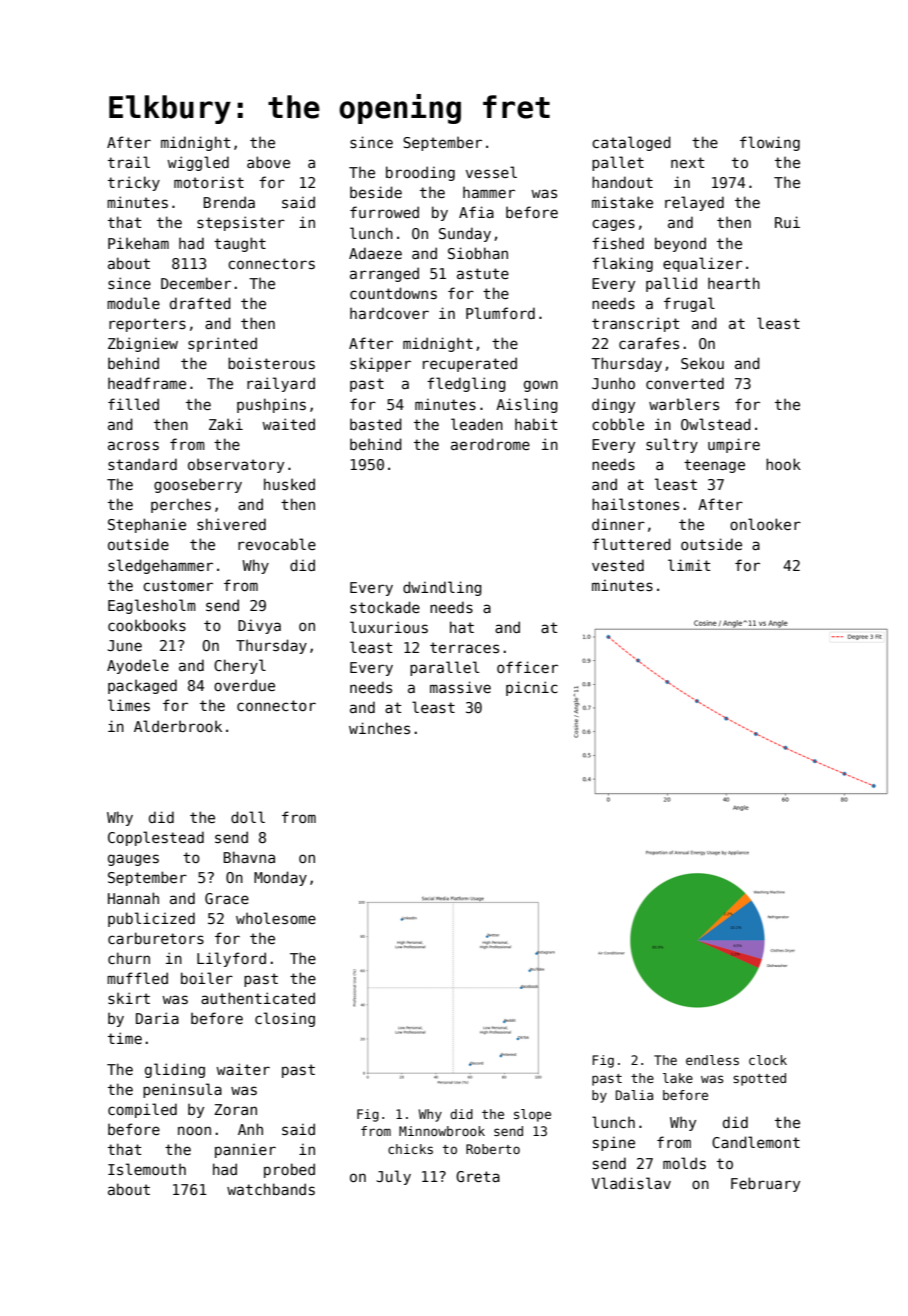 The height and width of the screenshot is (1316, 908). I want to click on doll, so click(248, 817).
